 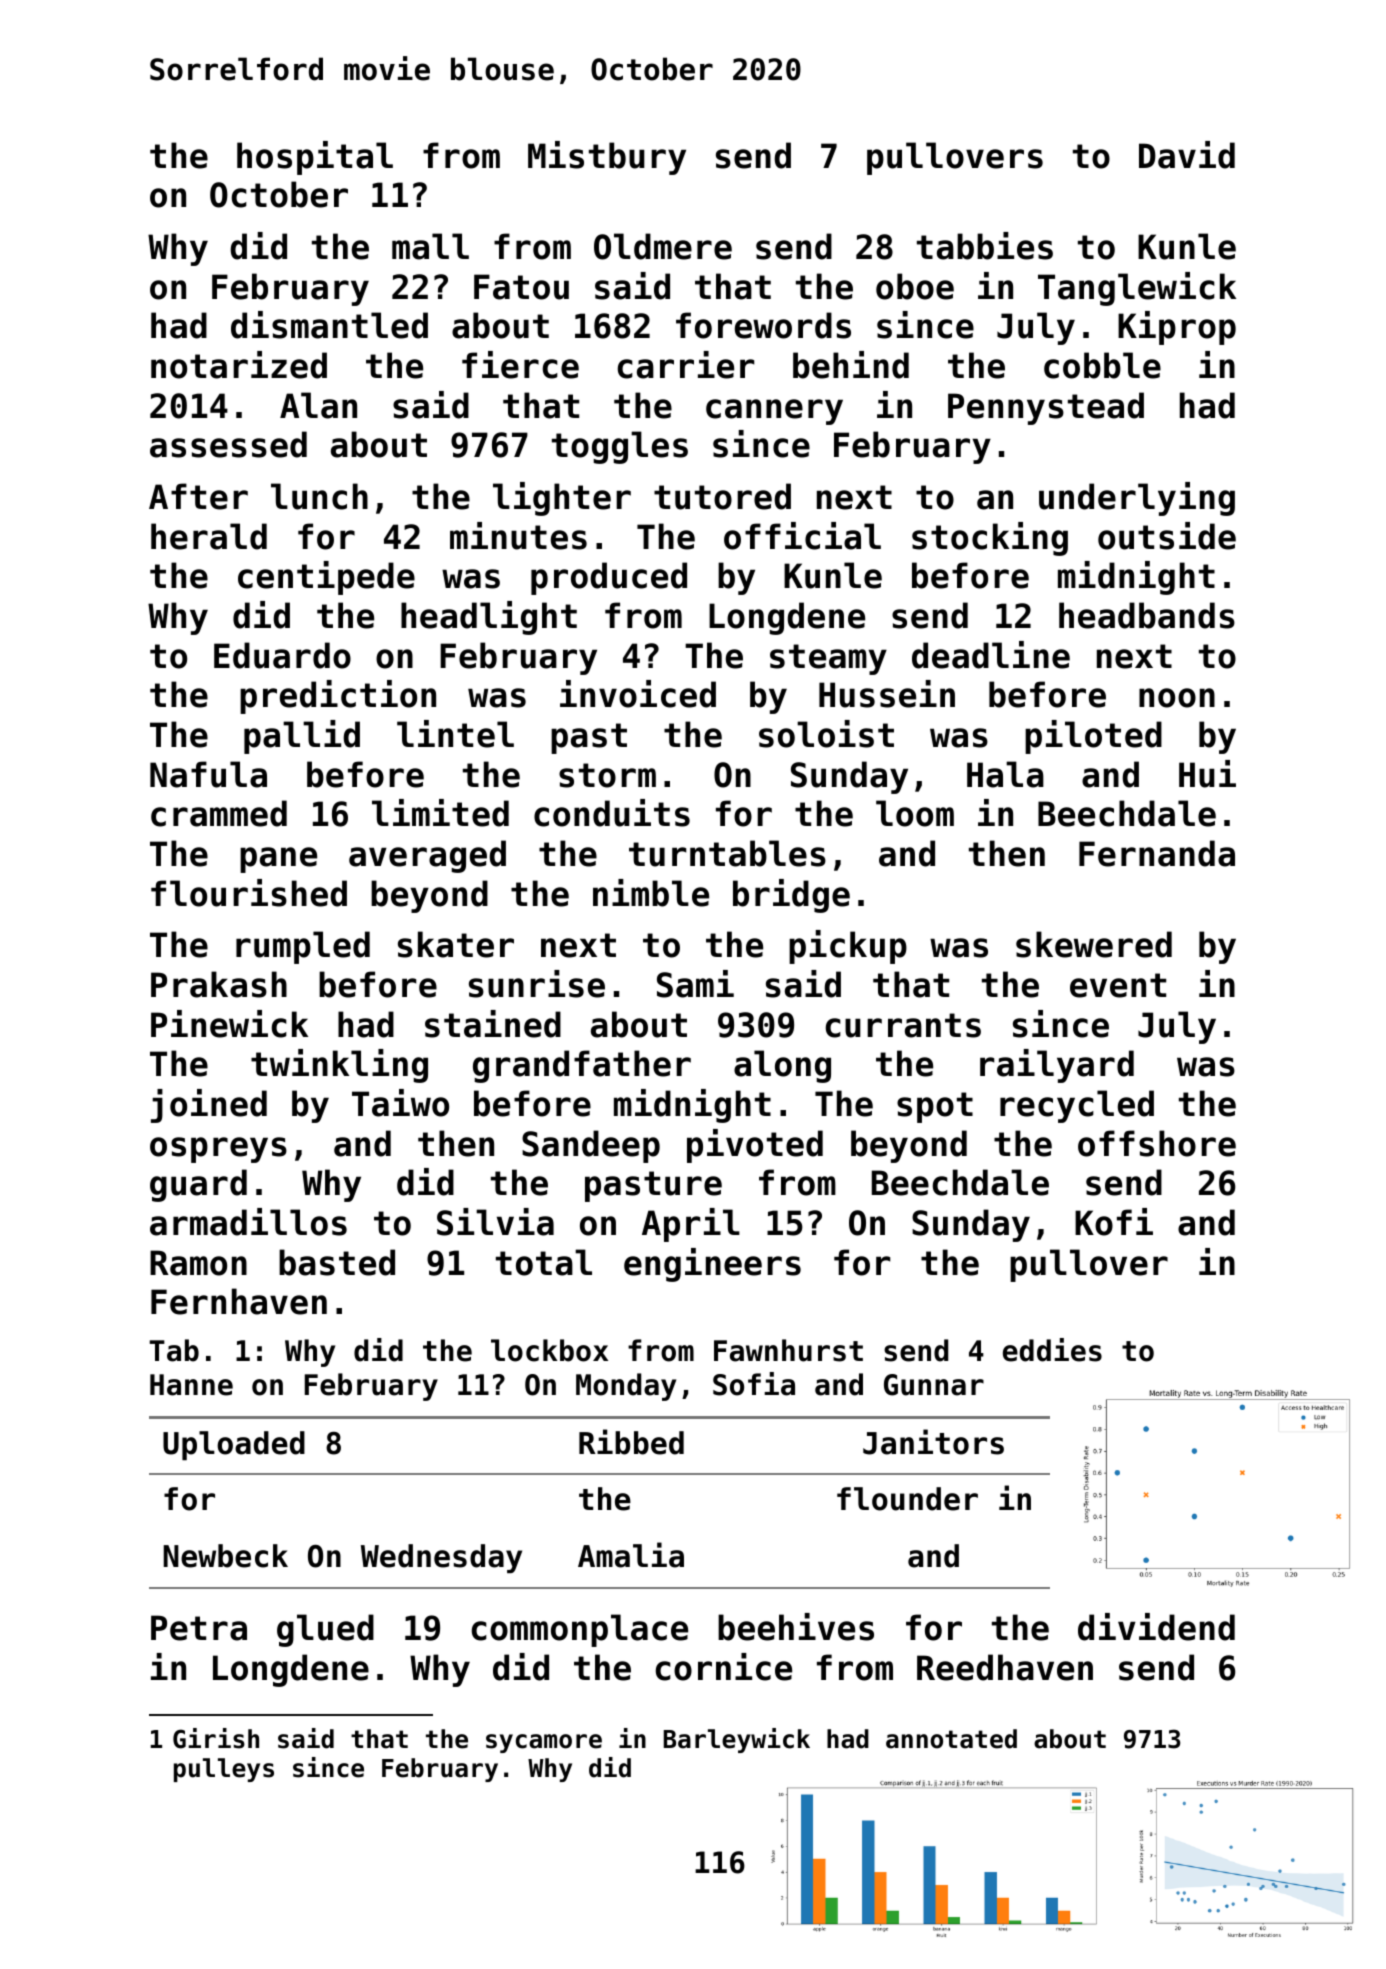 I want to click on carrier, so click(x=686, y=365).
